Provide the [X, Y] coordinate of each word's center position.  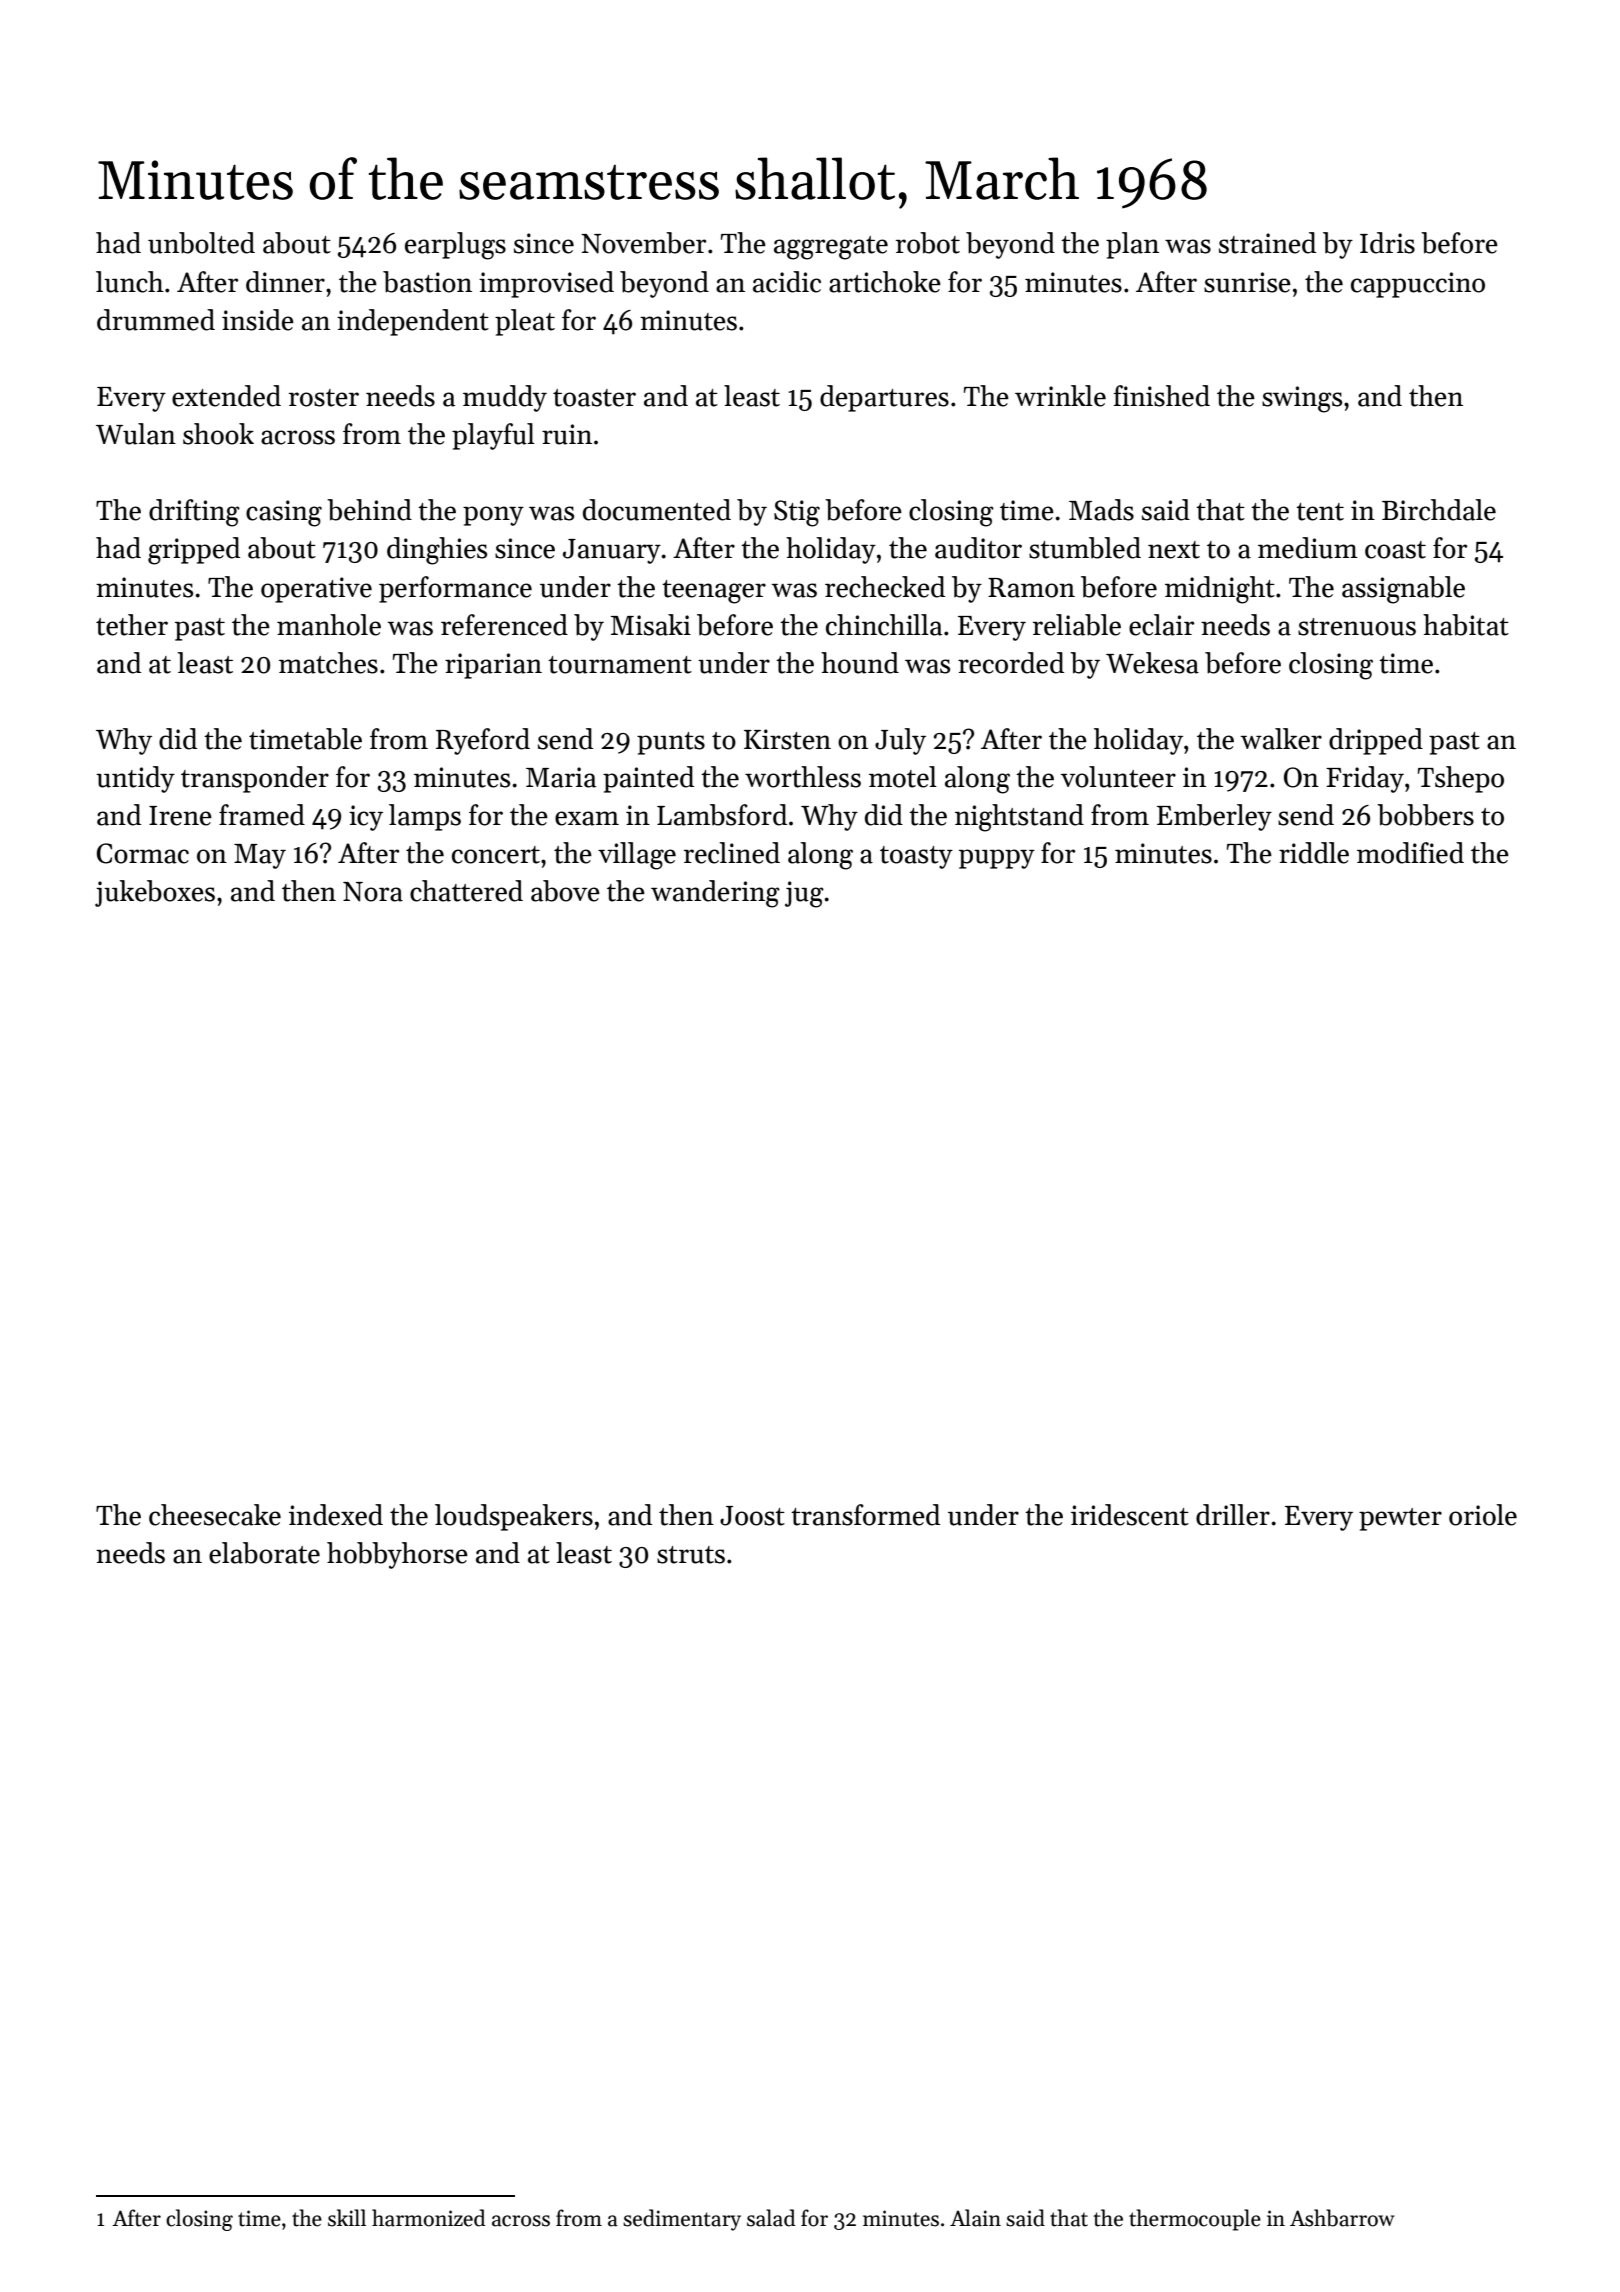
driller [1233, 1515]
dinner [285, 282]
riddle [1314, 853]
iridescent [1130, 1515]
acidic [787, 282]
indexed [336, 1515]
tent [1320, 512]
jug [804, 894]
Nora [373, 892]
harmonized [429, 2218]
